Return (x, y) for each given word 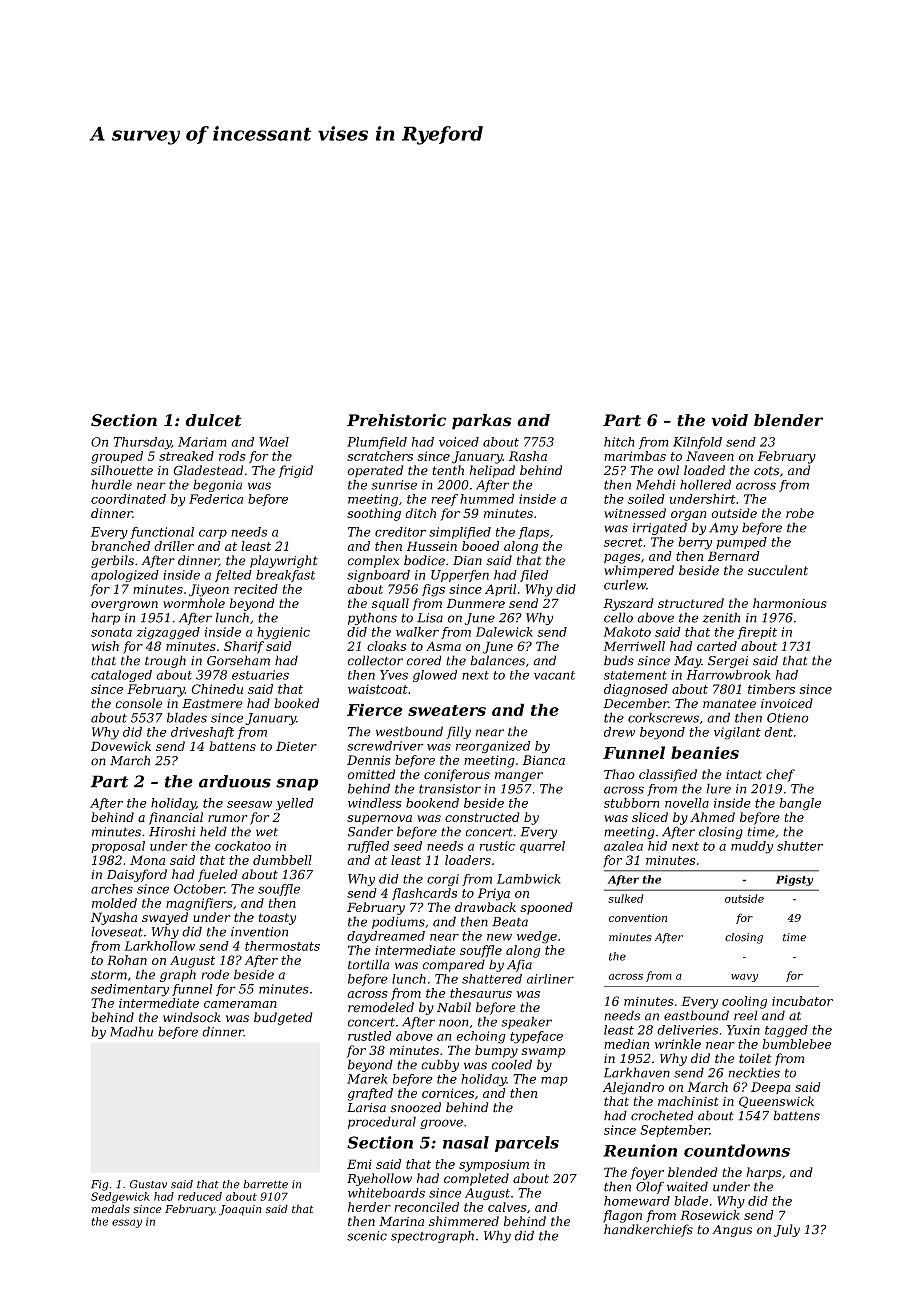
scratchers (380, 456)
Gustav (148, 1184)
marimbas (635, 456)
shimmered (464, 1221)
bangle (800, 804)
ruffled (368, 847)
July (787, 1230)
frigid (295, 471)
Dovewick (121, 746)
